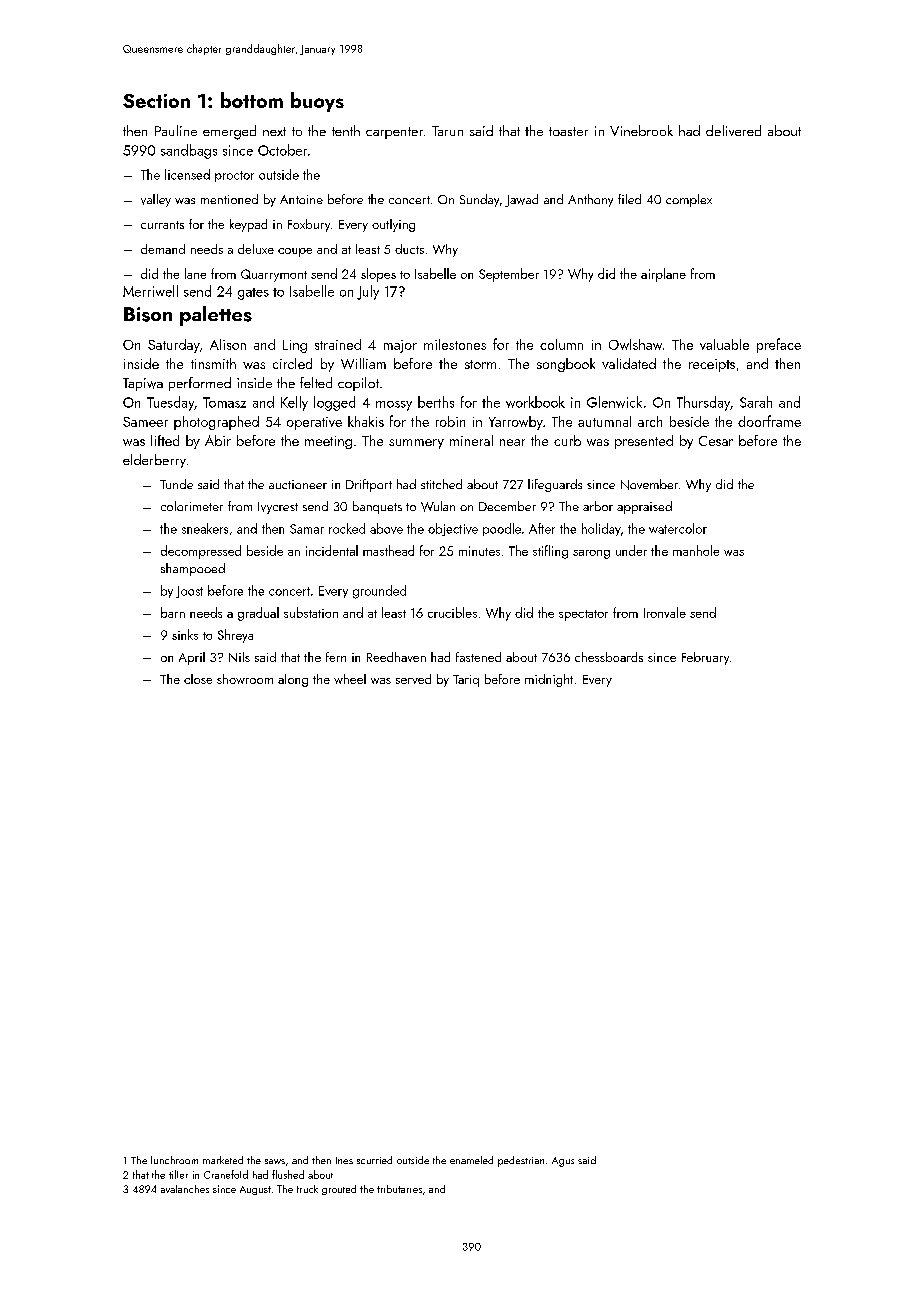 The height and width of the screenshot is (1308, 924). What do you see at coordinates (705, 658) in the screenshot?
I see `February` at bounding box center [705, 658].
